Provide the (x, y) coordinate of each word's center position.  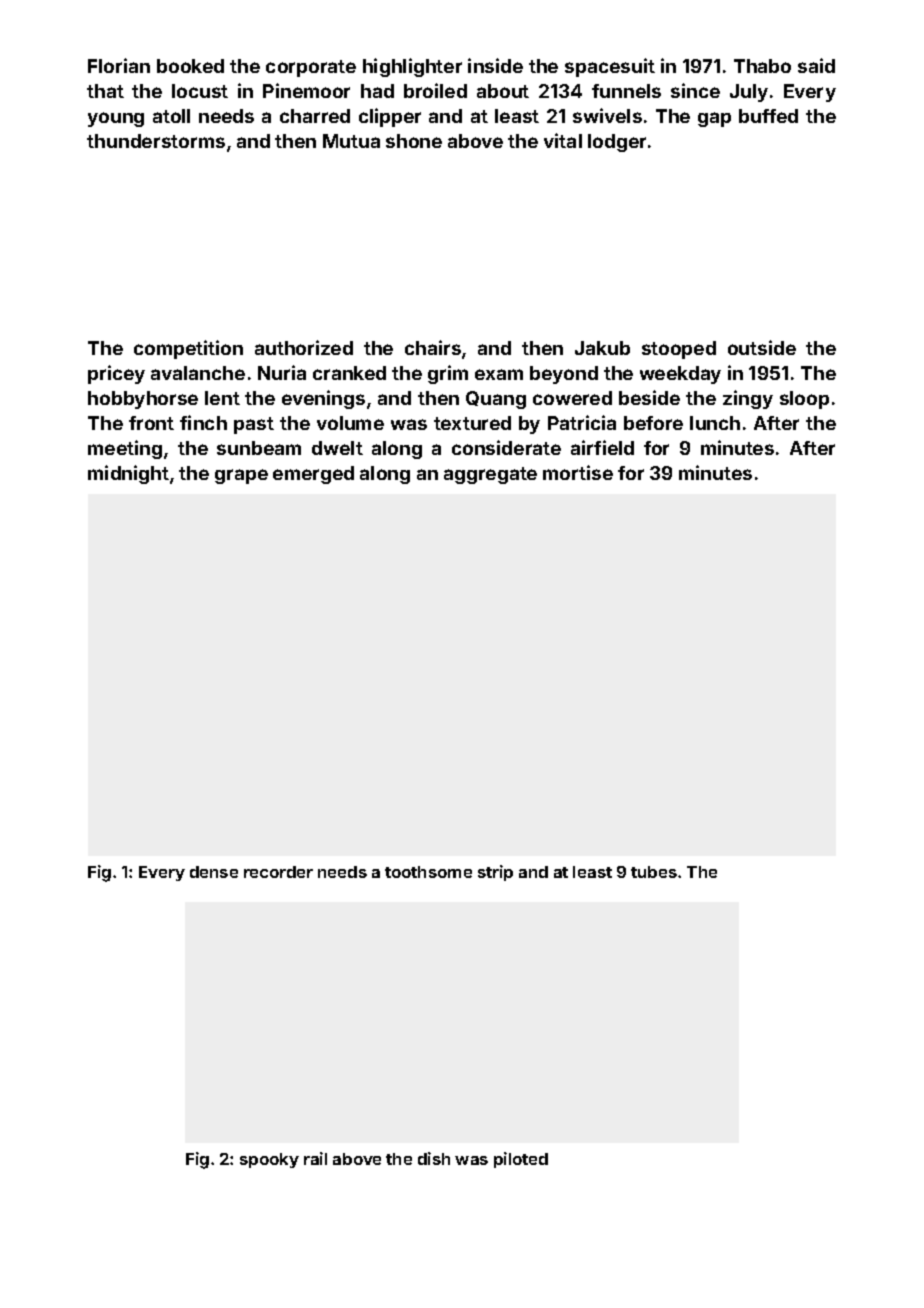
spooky (269, 1160)
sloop (804, 400)
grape (241, 476)
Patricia (582, 422)
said (816, 65)
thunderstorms (156, 141)
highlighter (412, 67)
